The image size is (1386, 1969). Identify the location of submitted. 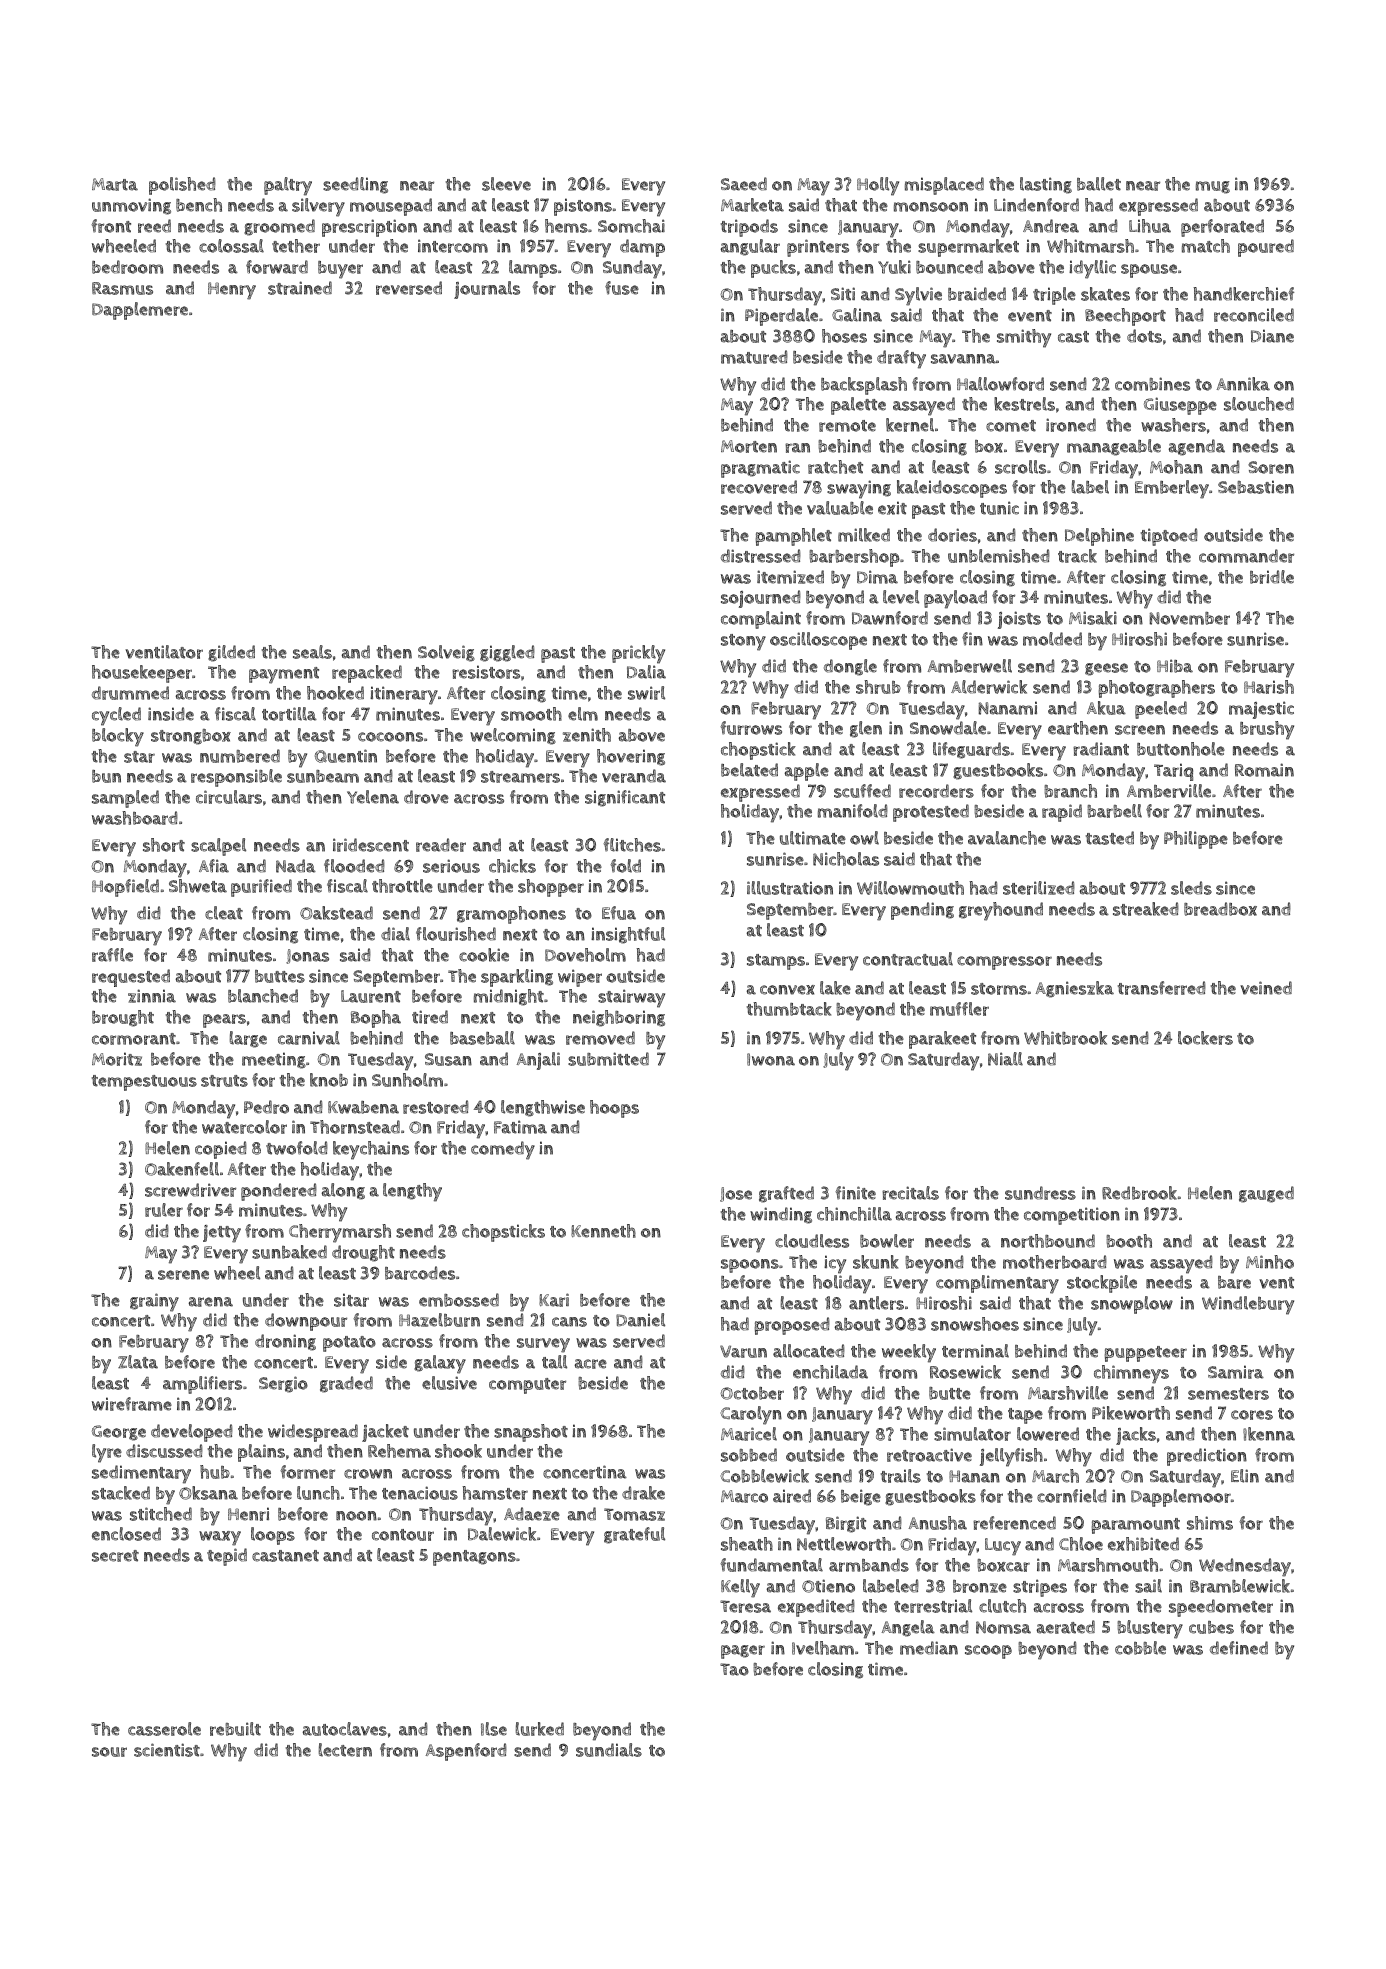
(608, 1059).
